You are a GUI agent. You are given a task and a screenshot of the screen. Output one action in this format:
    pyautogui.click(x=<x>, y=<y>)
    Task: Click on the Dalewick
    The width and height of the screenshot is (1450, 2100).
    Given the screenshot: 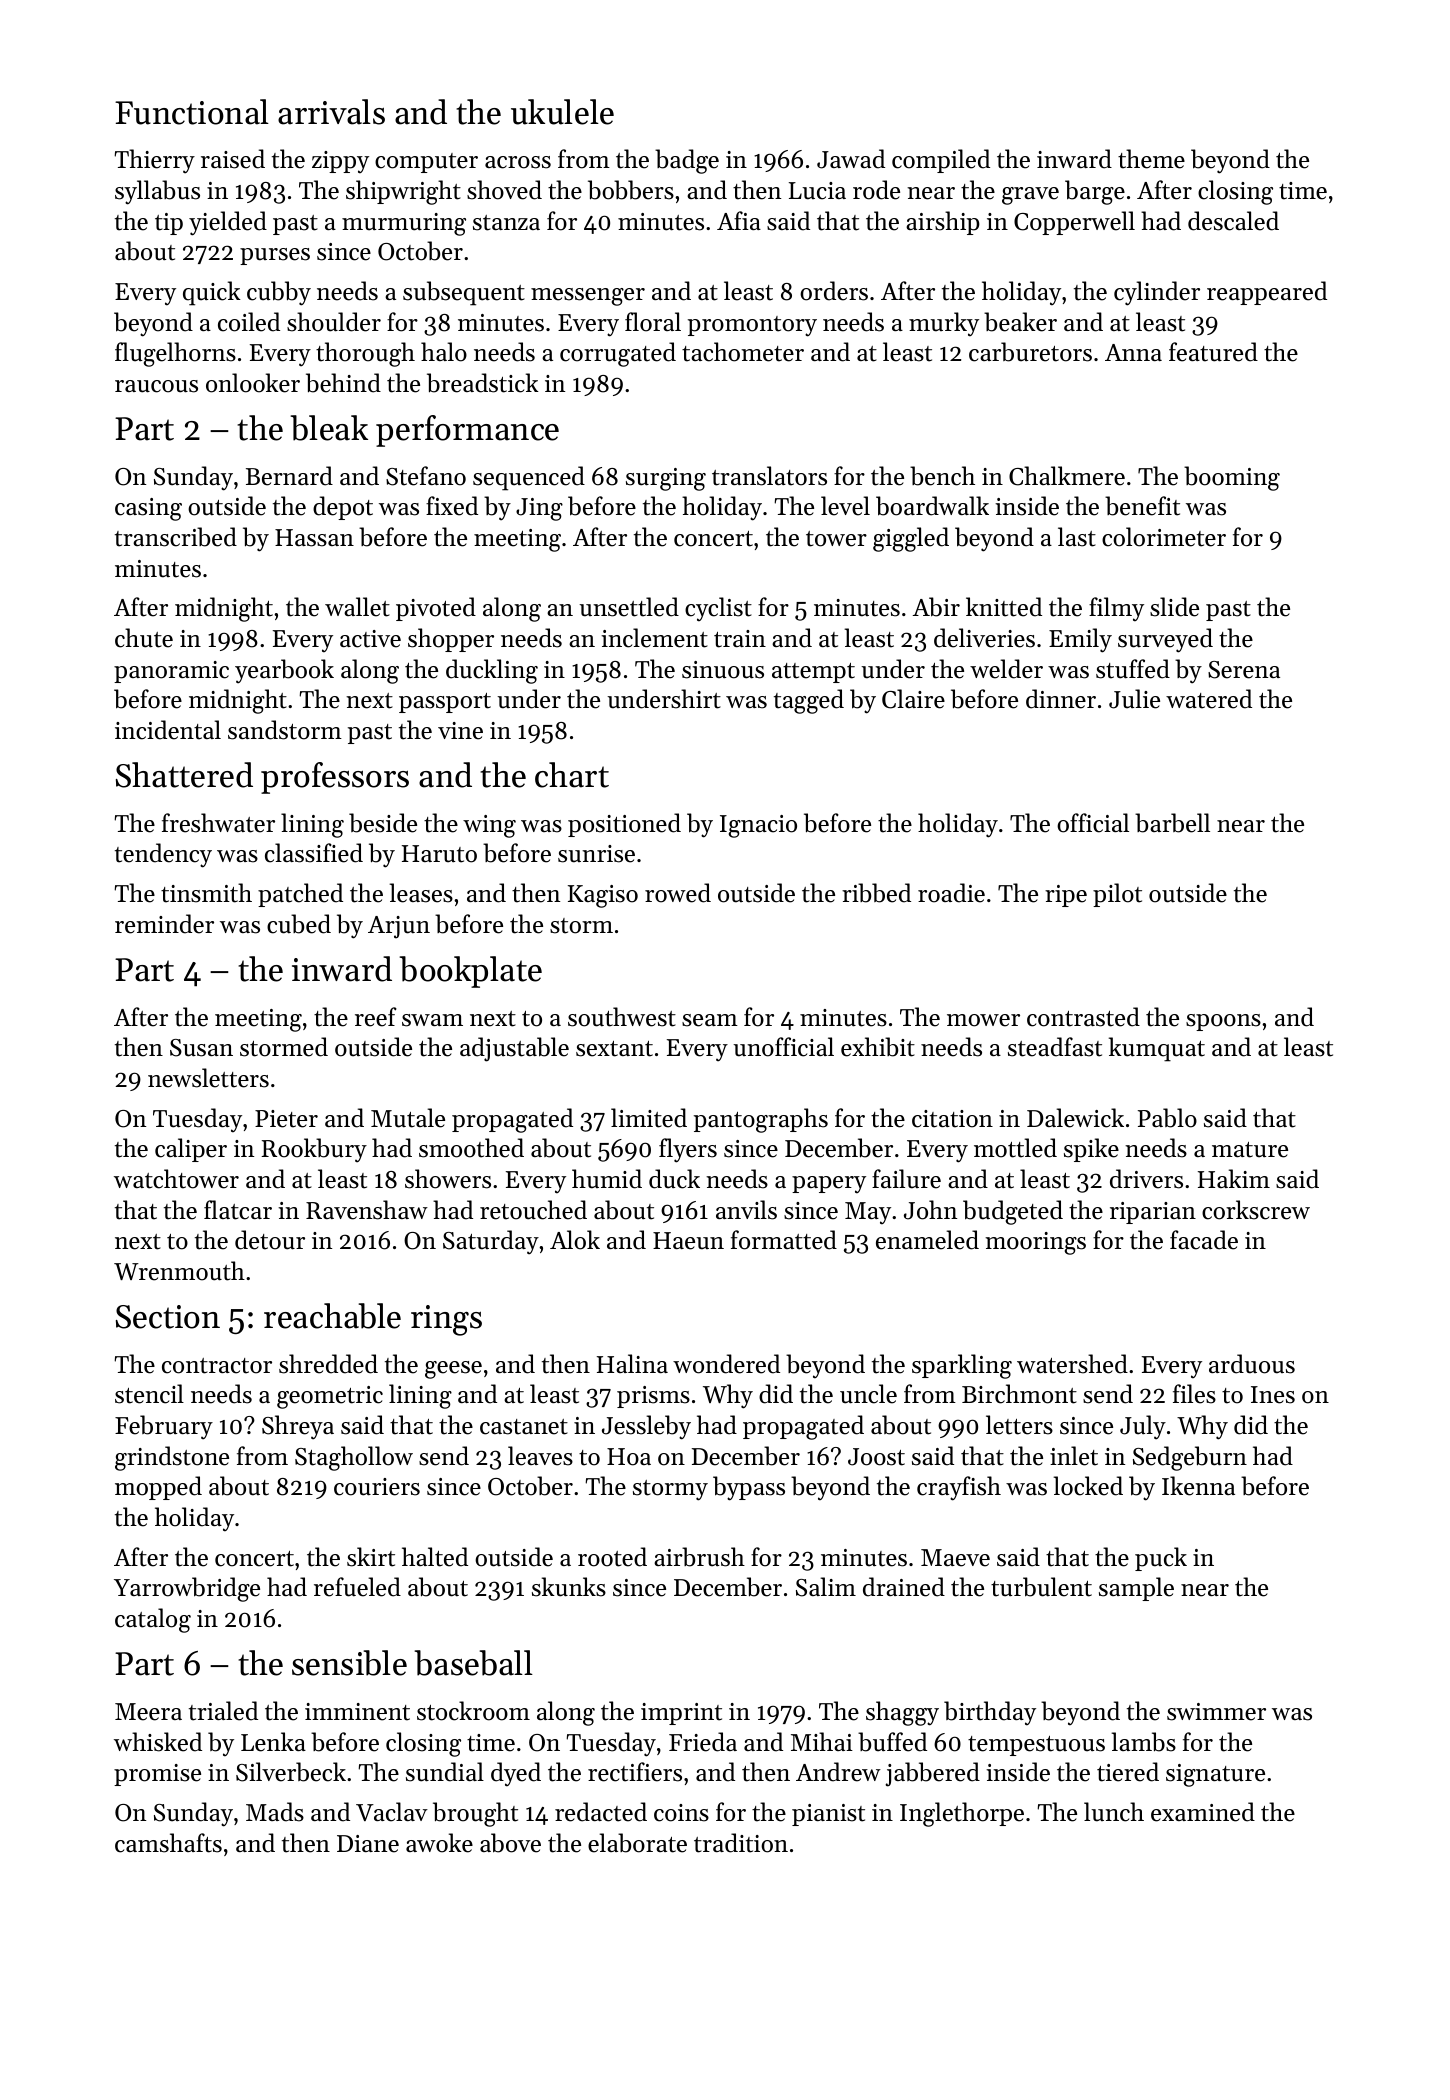 What is the action you would take?
    pyautogui.click(x=1075, y=1118)
